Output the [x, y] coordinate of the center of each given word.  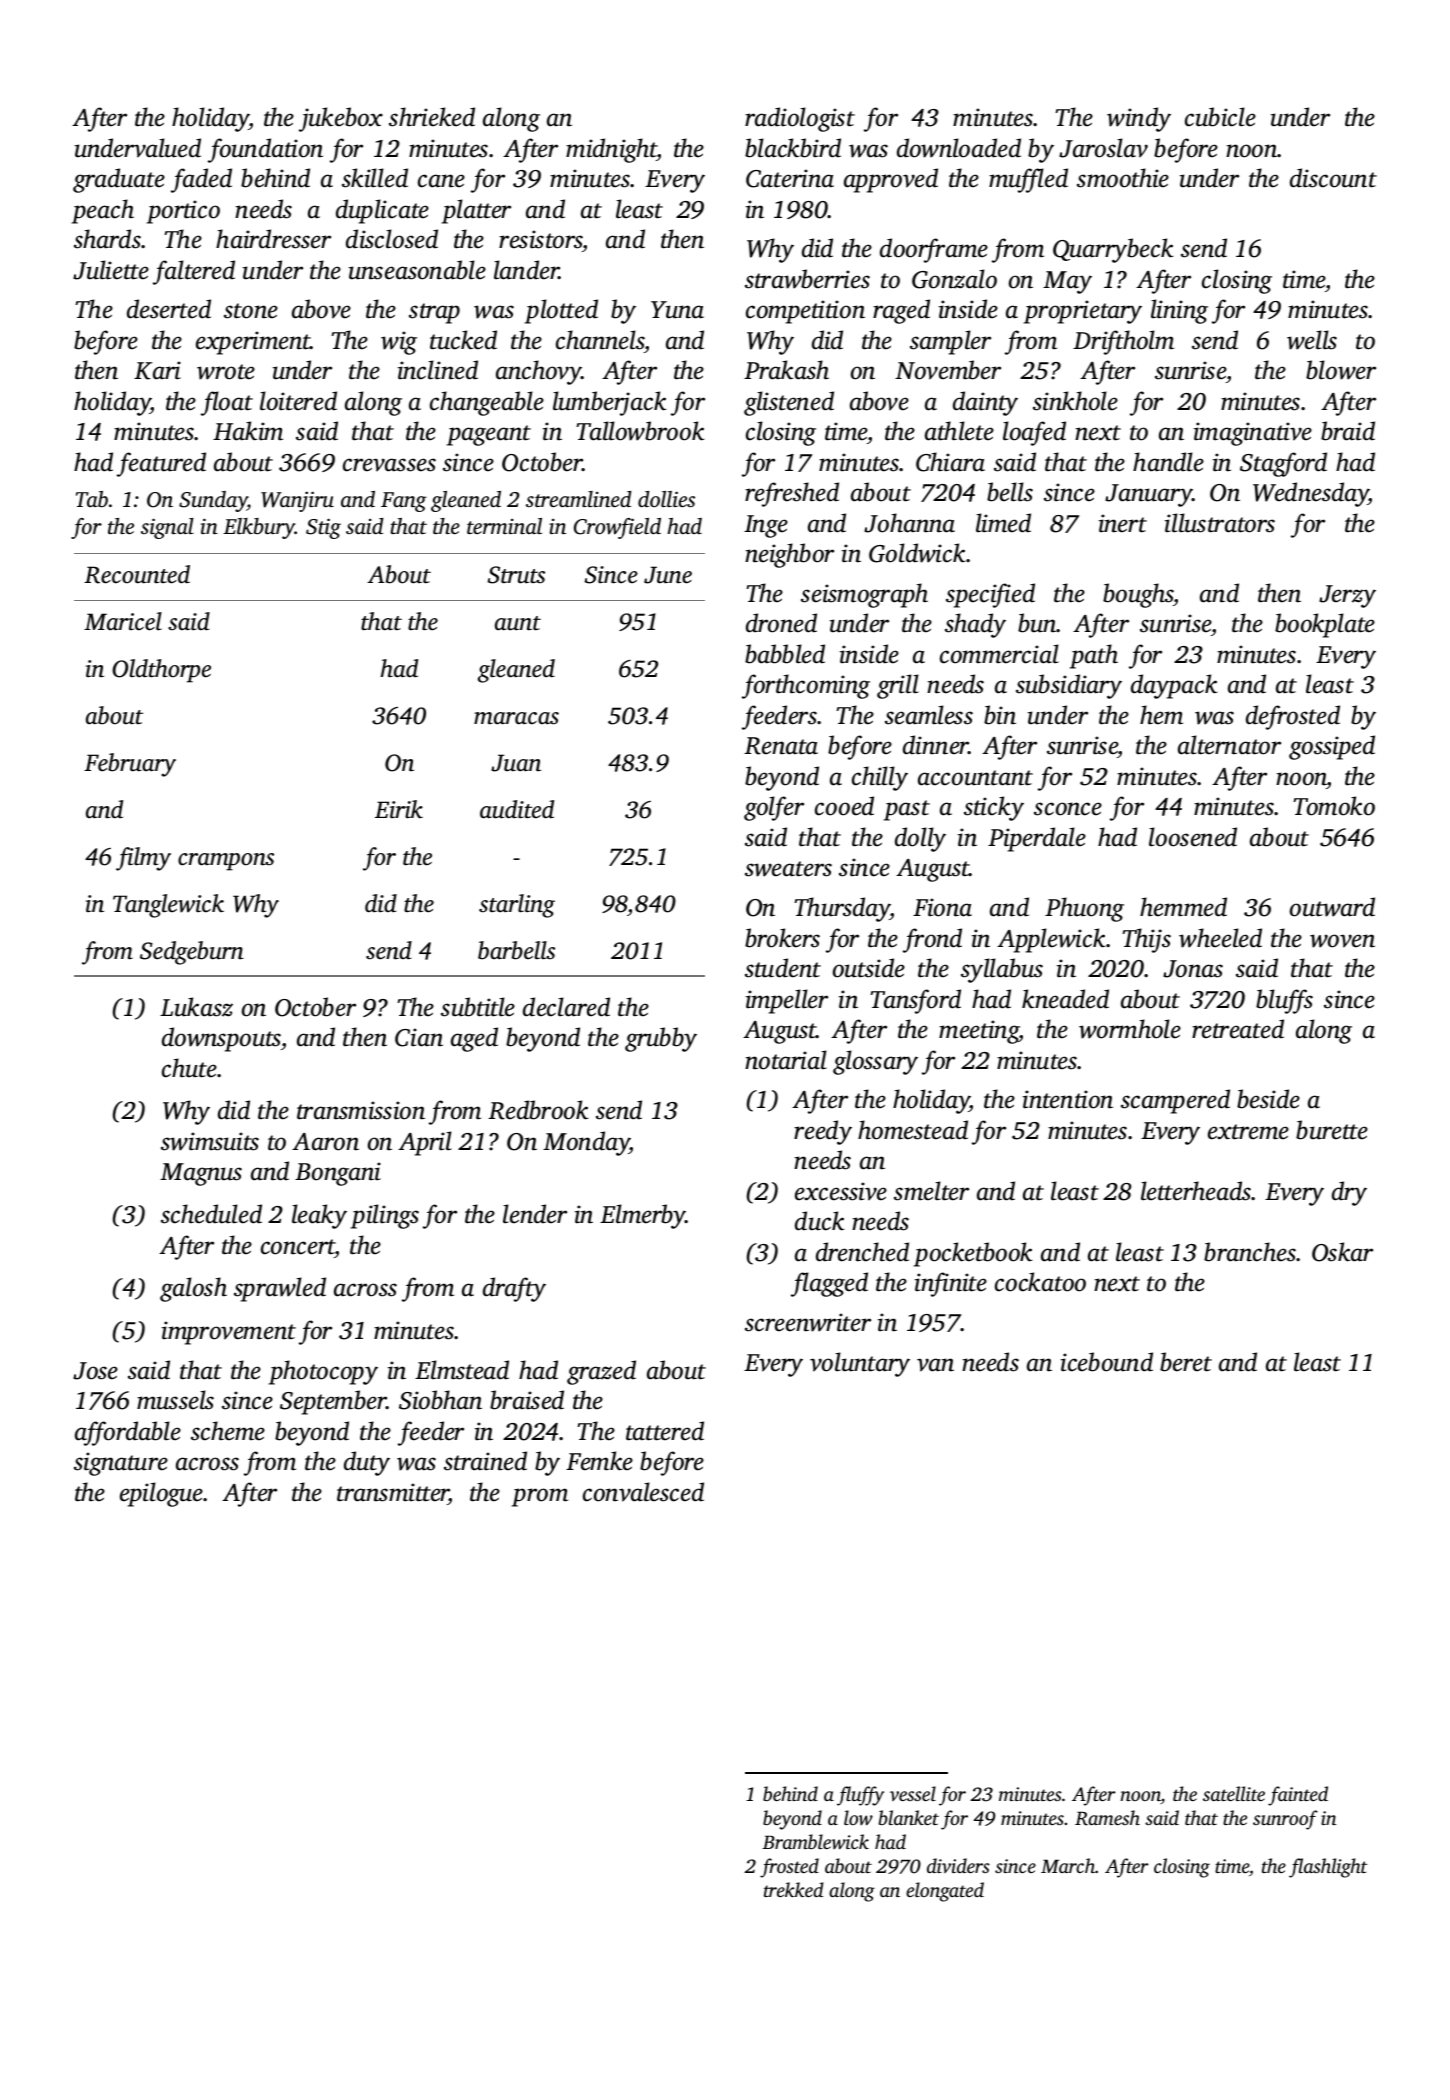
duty [367, 1463]
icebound [1107, 1362]
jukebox [341, 119]
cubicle [1220, 117]
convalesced [643, 1492]
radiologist [800, 119]
